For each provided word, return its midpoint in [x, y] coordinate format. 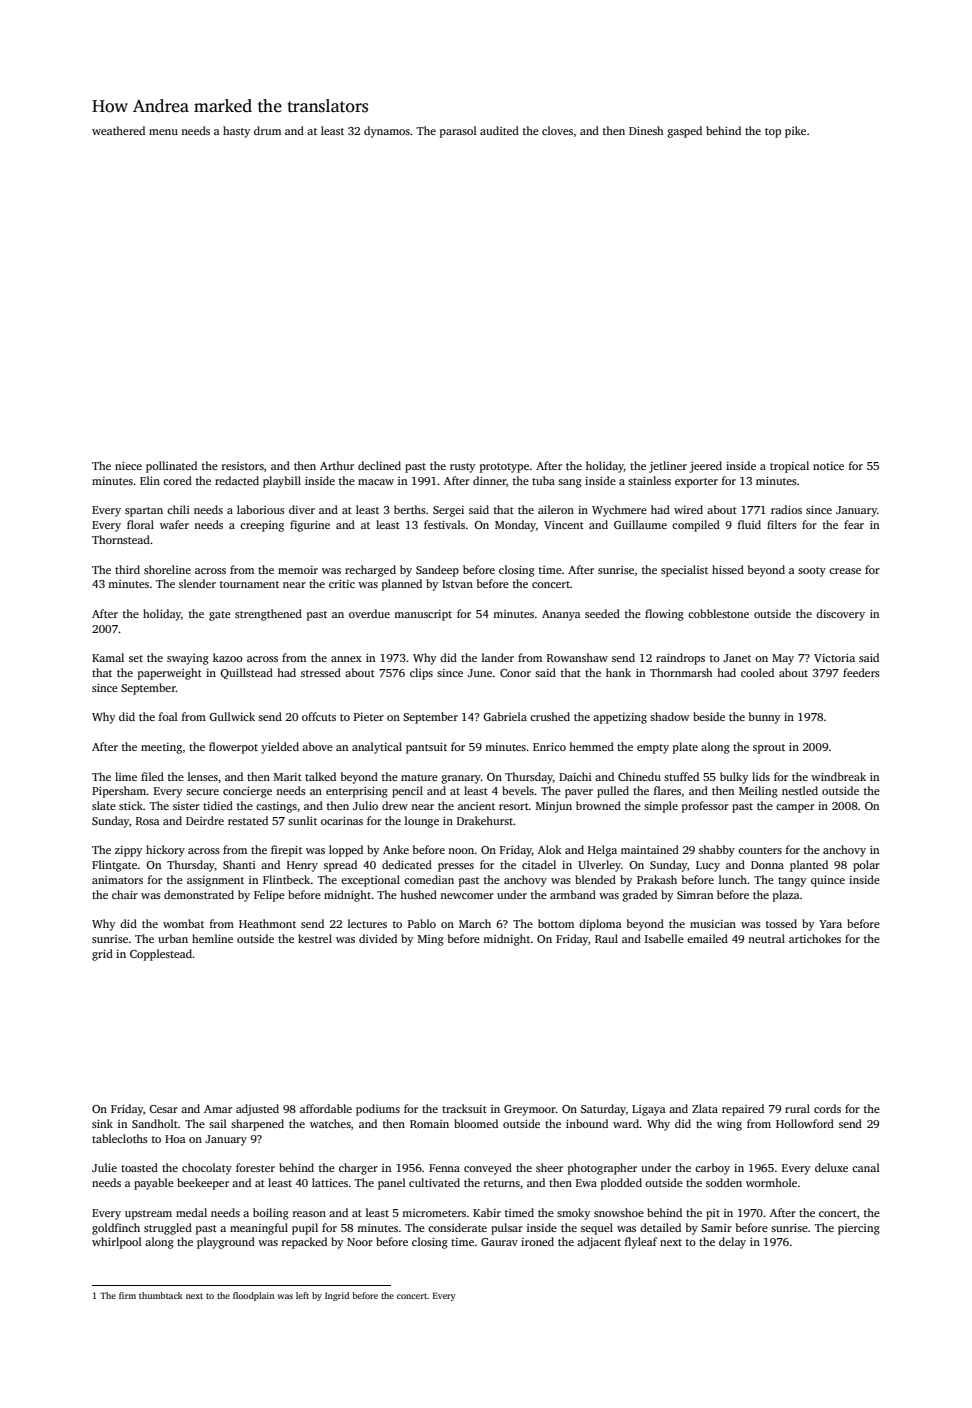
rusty [462, 468]
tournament [249, 584]
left [302, 1295]
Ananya [561, 615]
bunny [764, 718]
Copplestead [161, 955]
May [783, 659]
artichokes [815, 938]
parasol [458, 132]
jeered [706, 467]
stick [131, 805]
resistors [243, 466]
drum [267, 130]
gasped [684, 132]
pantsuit [426, 748]
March [475, 923]
